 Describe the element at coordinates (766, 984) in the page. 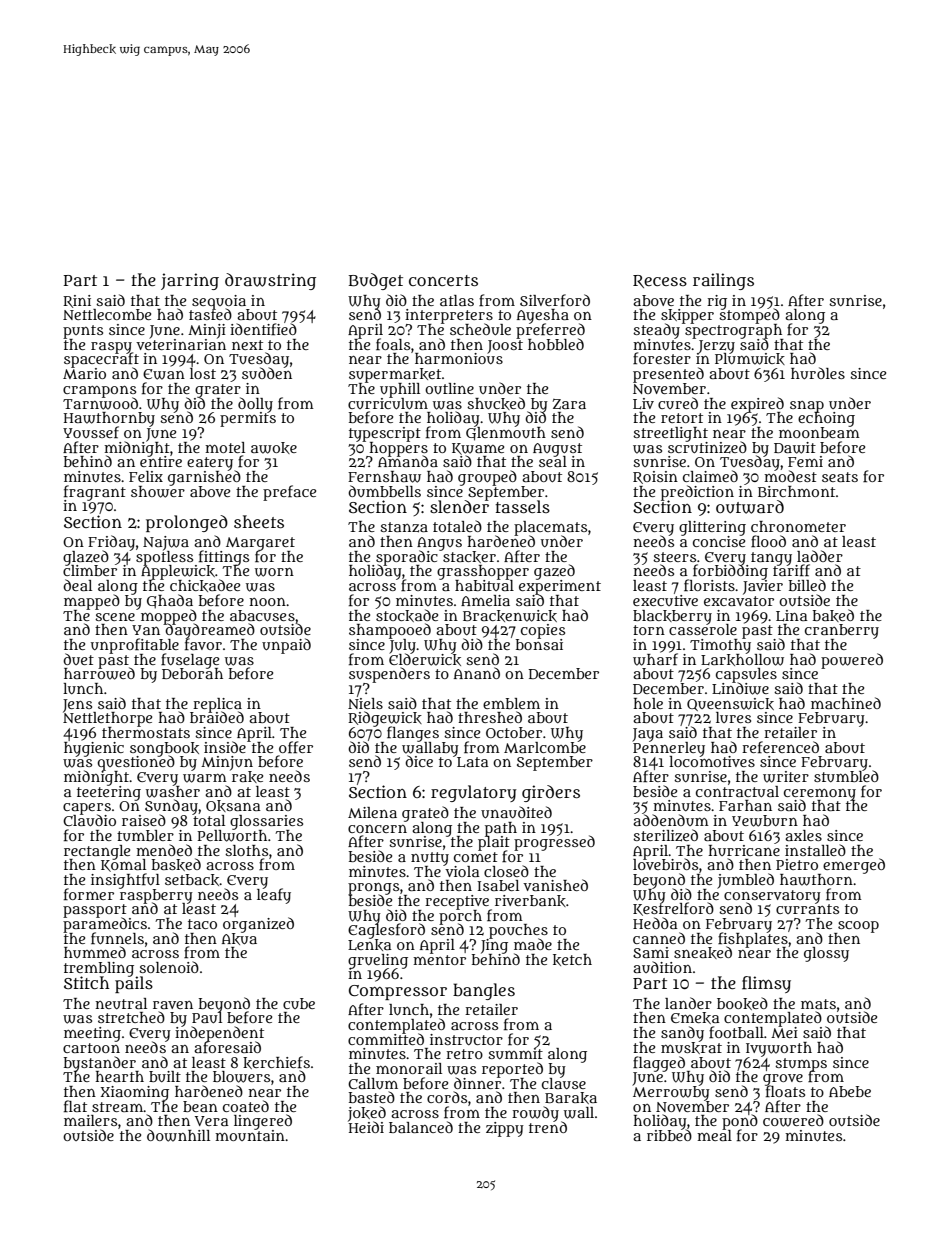

I see `flimsy` at that location.
